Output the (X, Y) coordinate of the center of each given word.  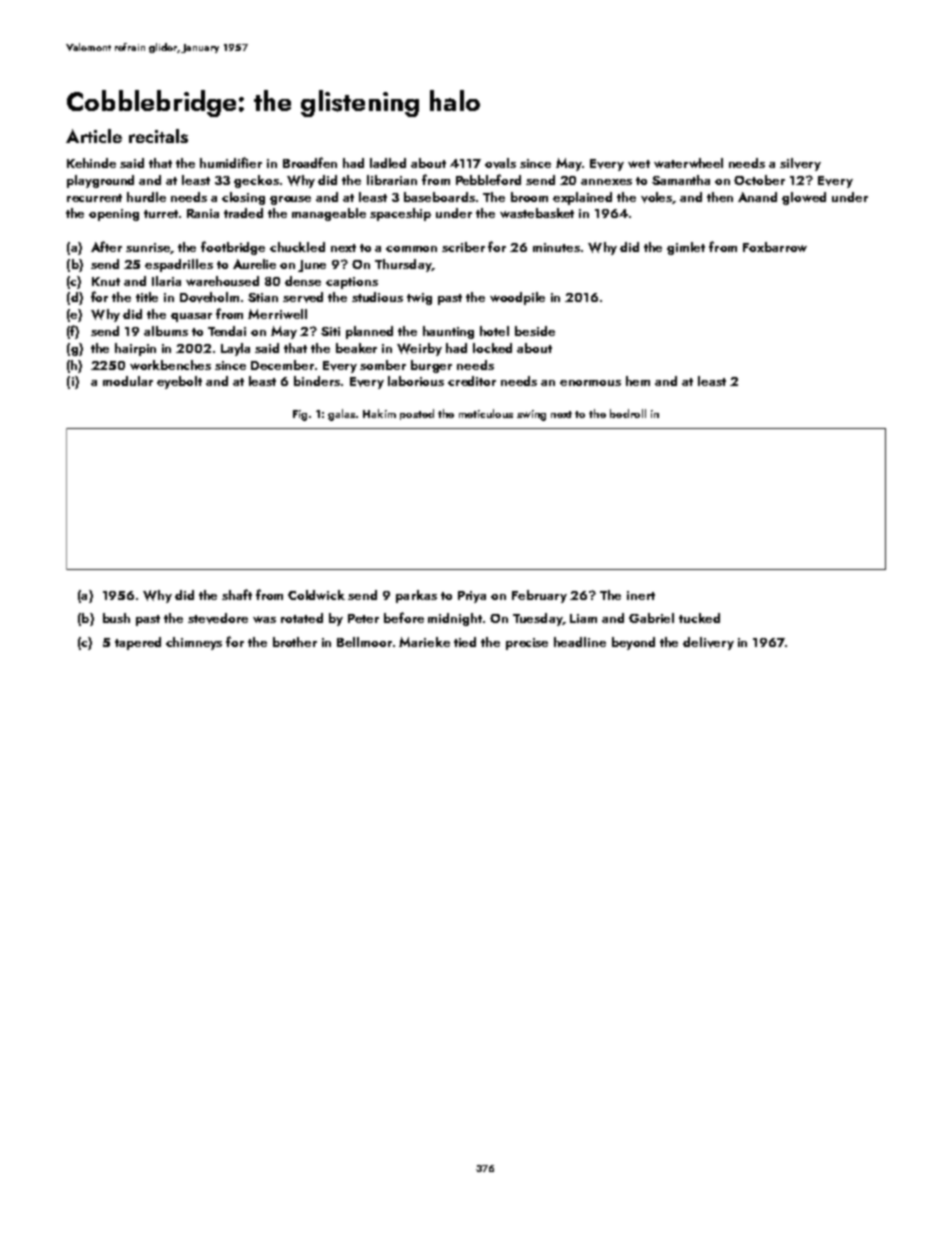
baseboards (439, 197)
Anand (757, 197)
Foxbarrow (775, 247)
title (147, 297)
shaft (237, 594)
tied (465, 642)
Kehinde (91, 163)
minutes (556, 247)
